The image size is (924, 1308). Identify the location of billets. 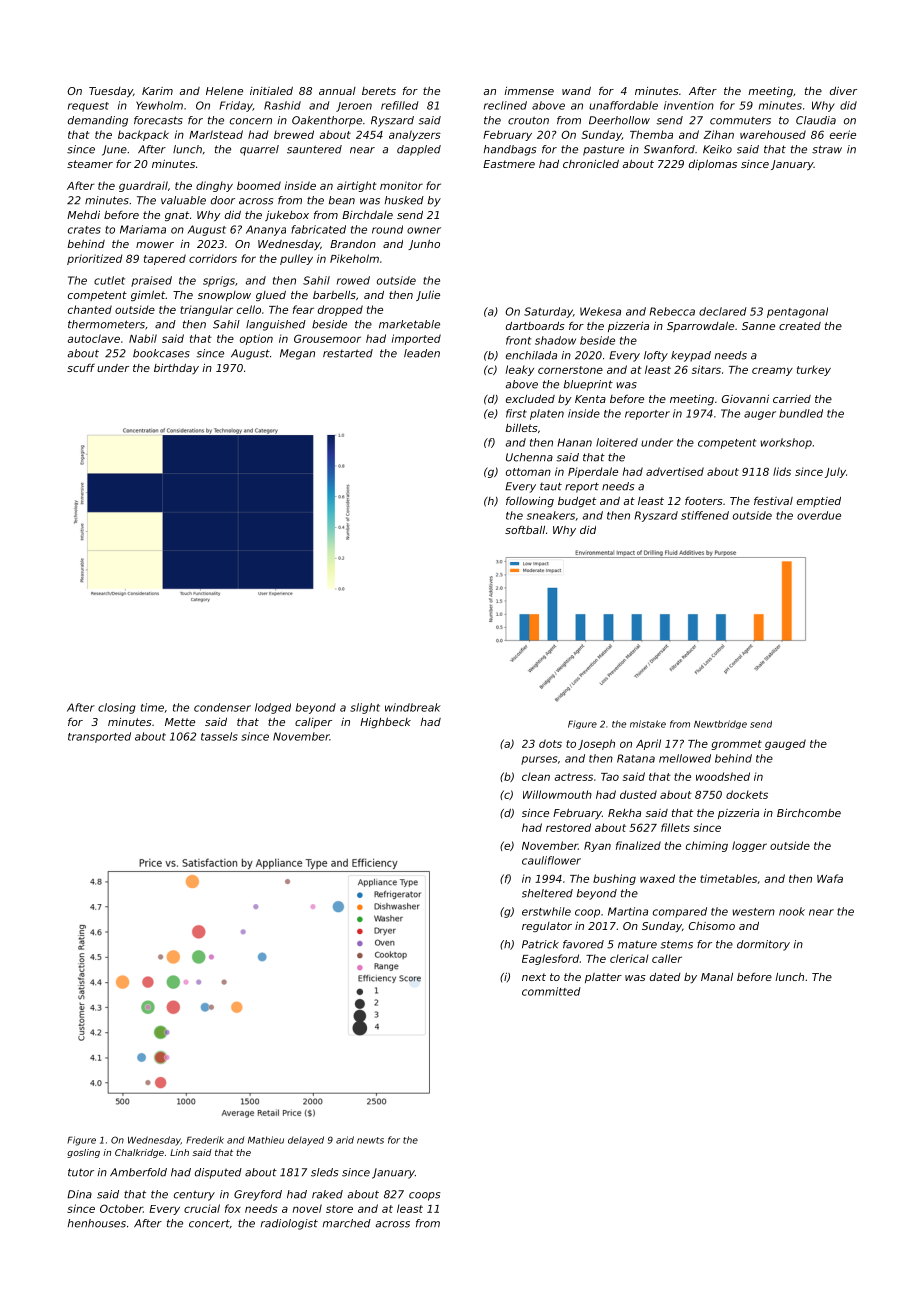
(521, 428).
